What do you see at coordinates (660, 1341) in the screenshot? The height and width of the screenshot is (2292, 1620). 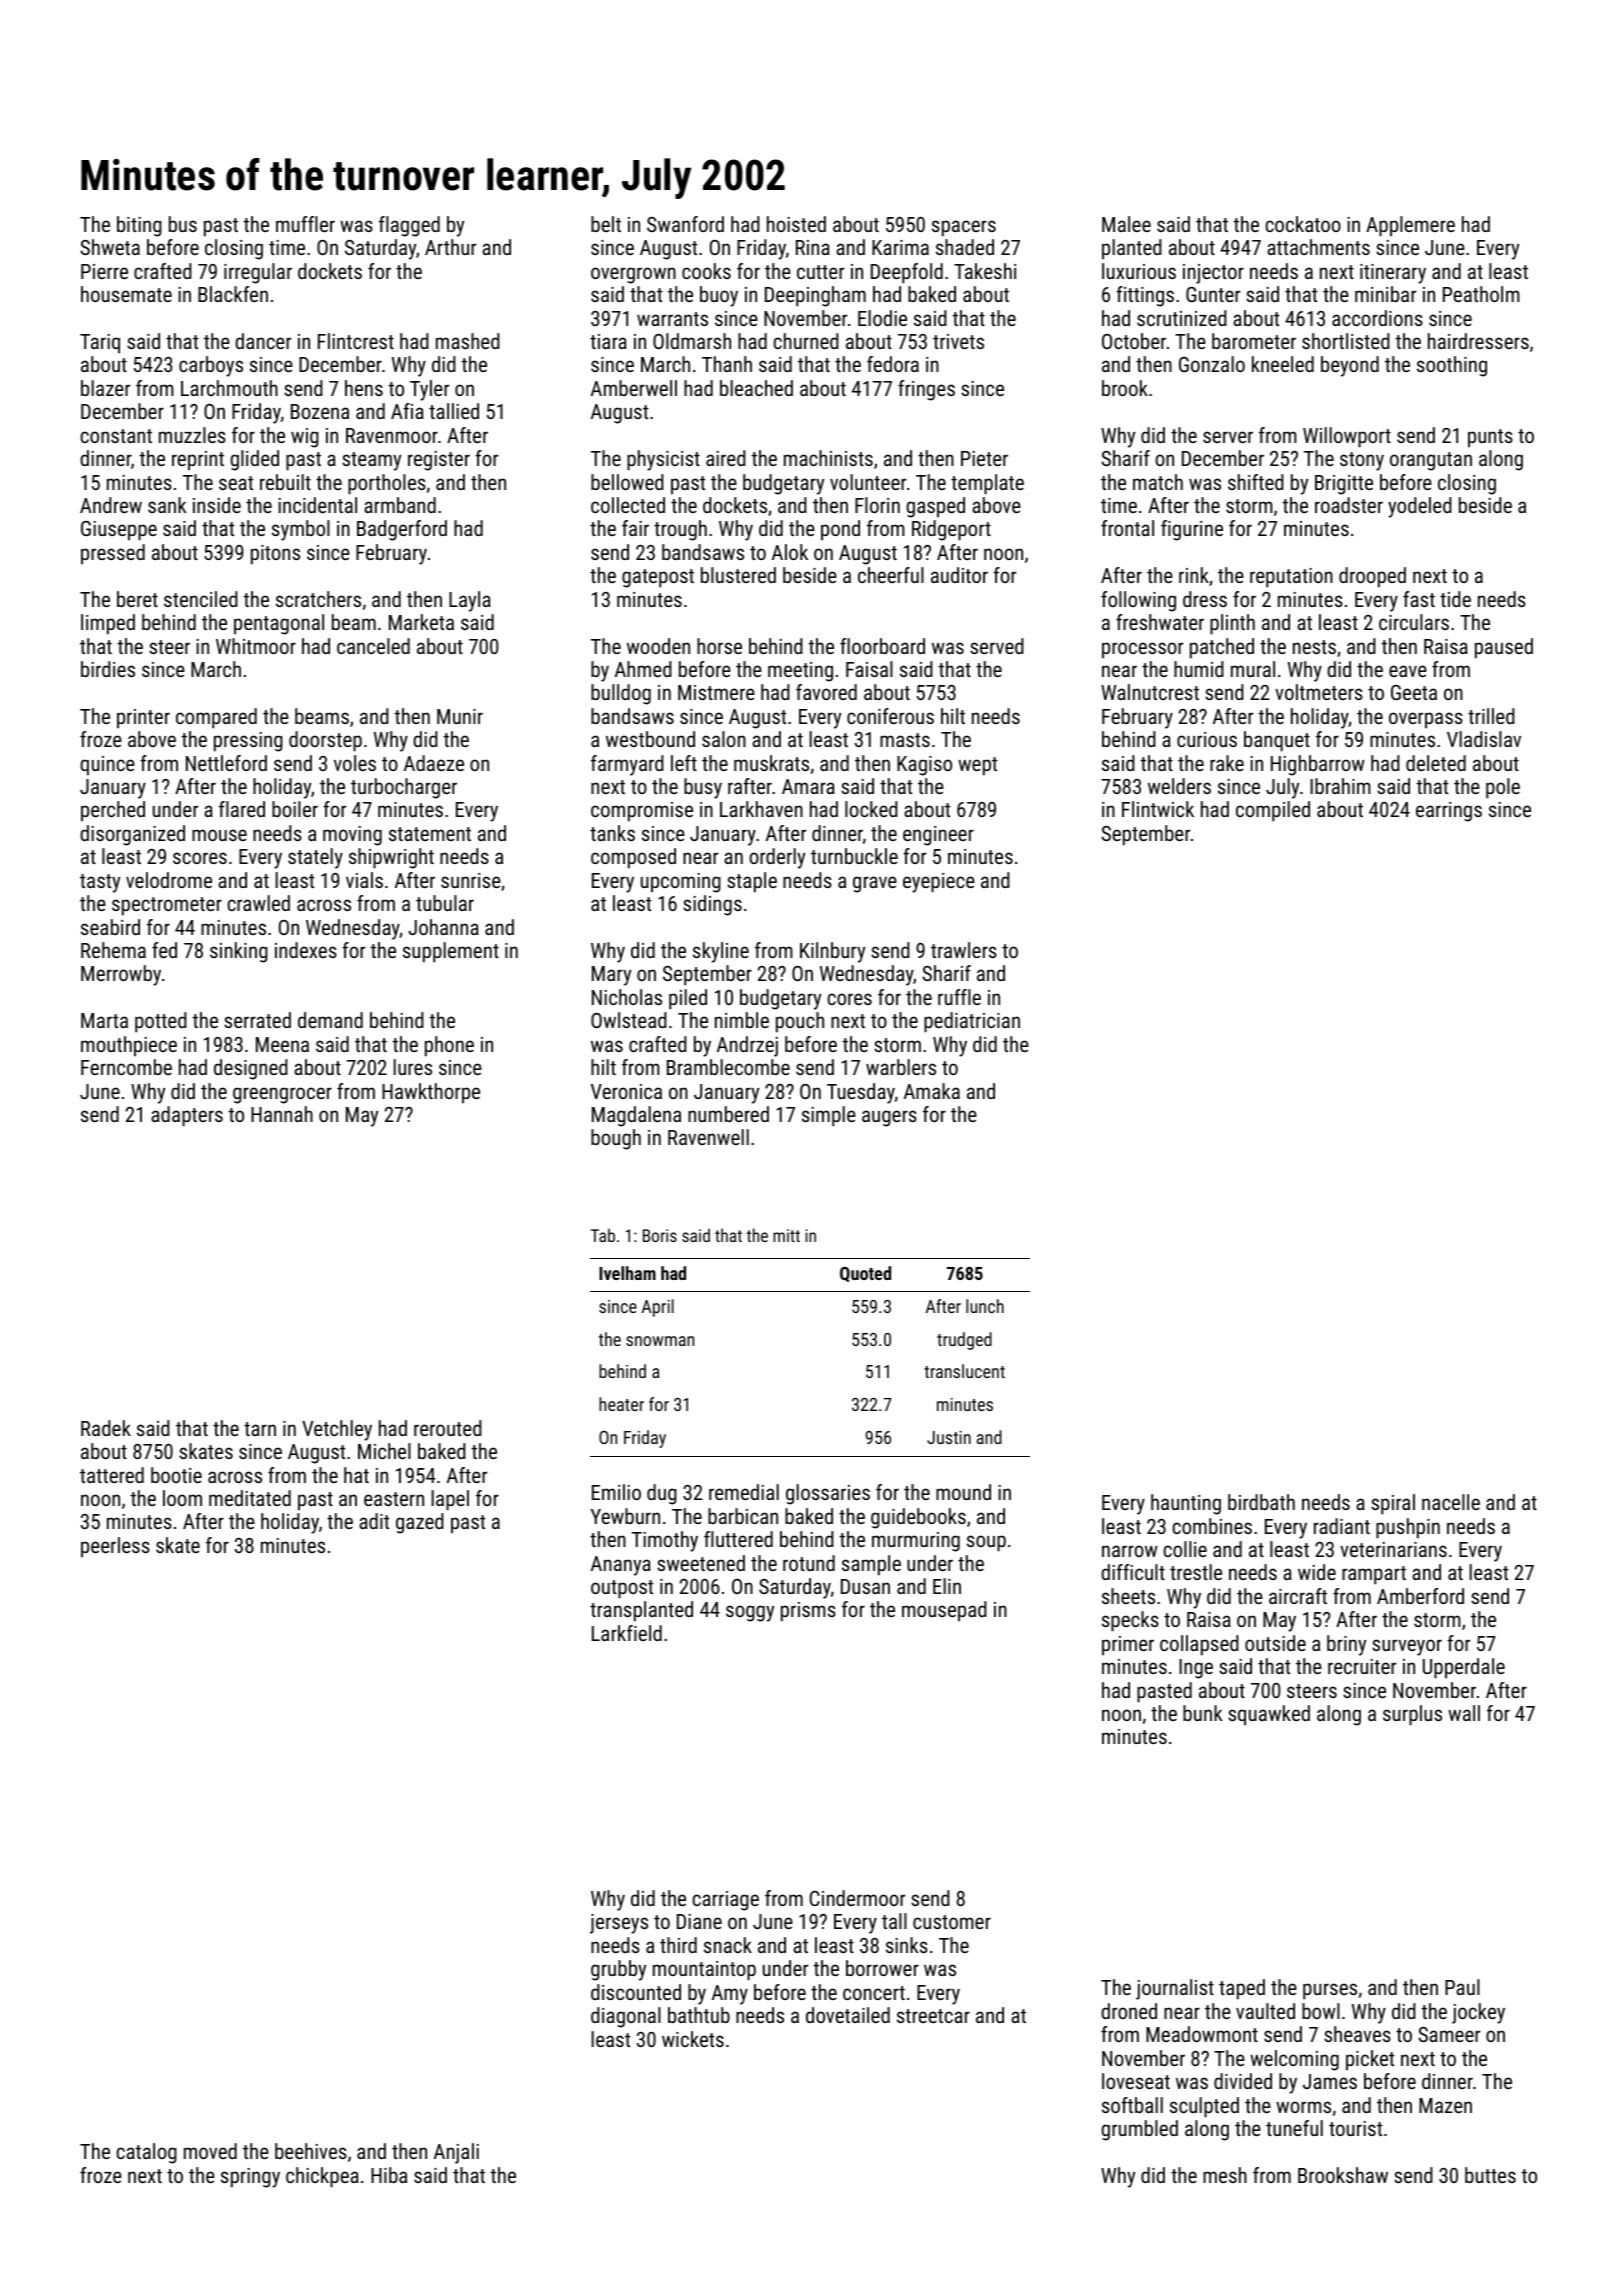 I see `snowman` at bounding box center [660, 1341].
